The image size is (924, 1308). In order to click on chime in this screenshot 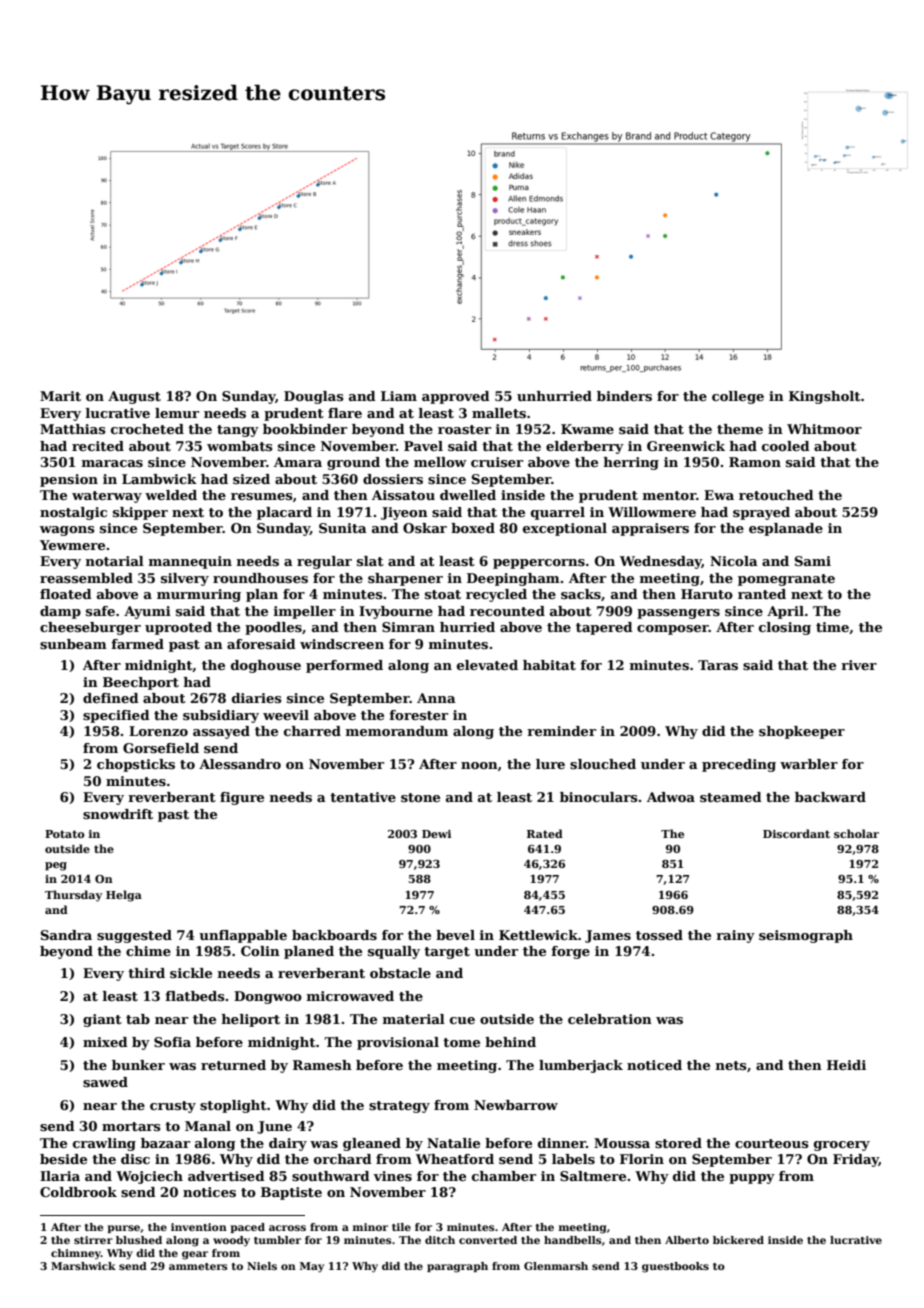, I will do `click(148, 951)`.
